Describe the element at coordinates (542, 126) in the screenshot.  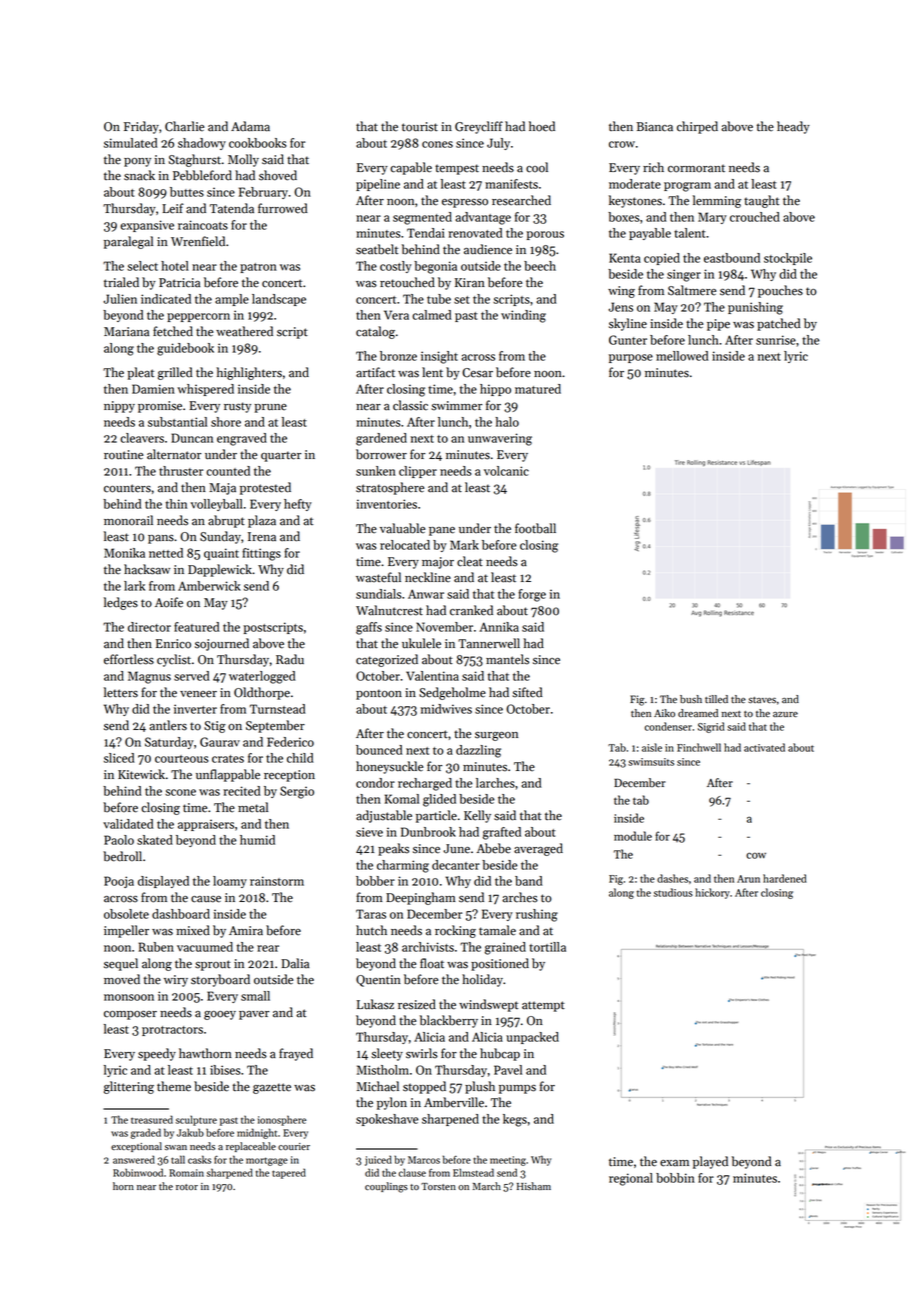
I see `hoed` at that location.
